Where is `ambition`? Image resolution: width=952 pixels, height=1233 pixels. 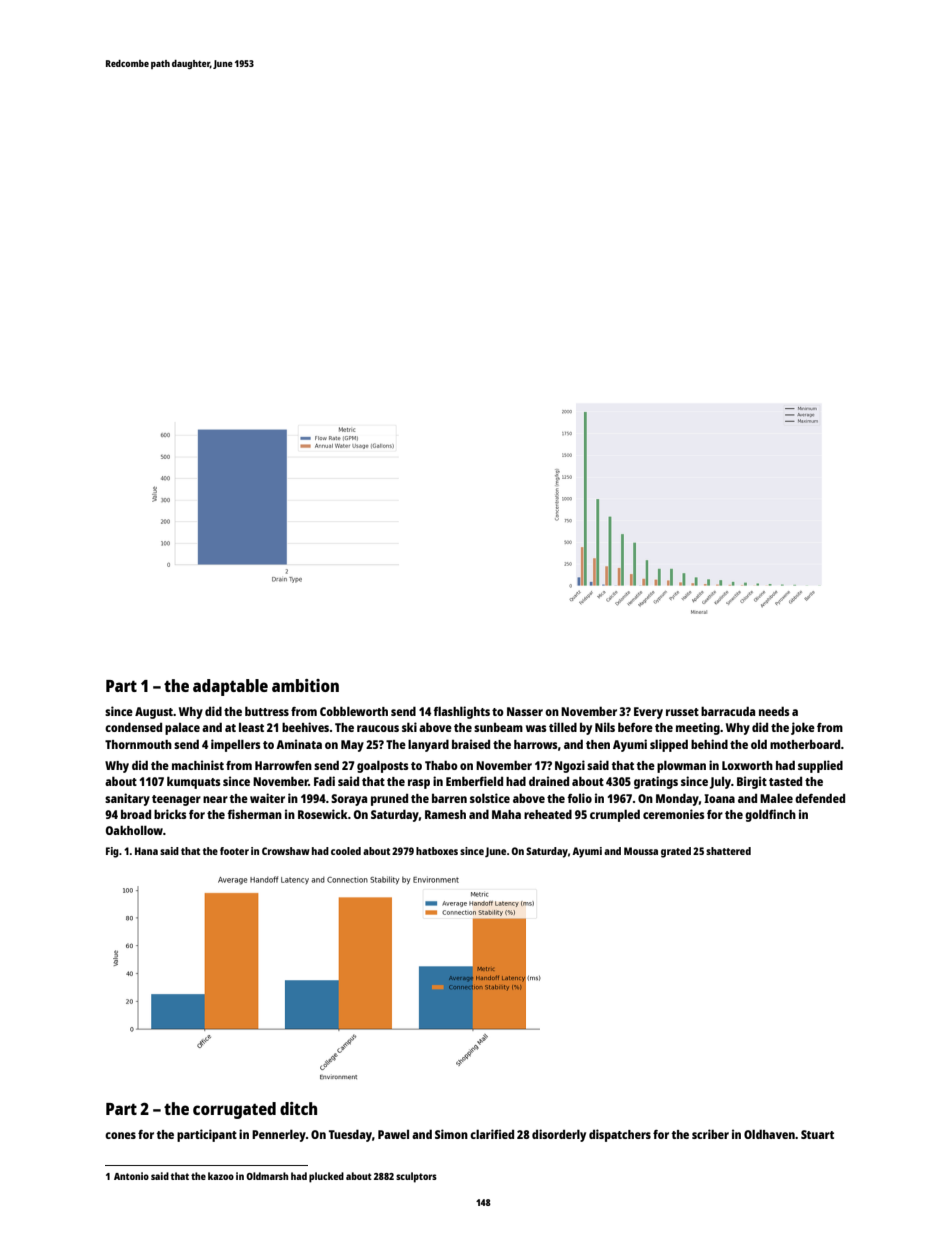
ambition is located at coordinates (305, 685).
